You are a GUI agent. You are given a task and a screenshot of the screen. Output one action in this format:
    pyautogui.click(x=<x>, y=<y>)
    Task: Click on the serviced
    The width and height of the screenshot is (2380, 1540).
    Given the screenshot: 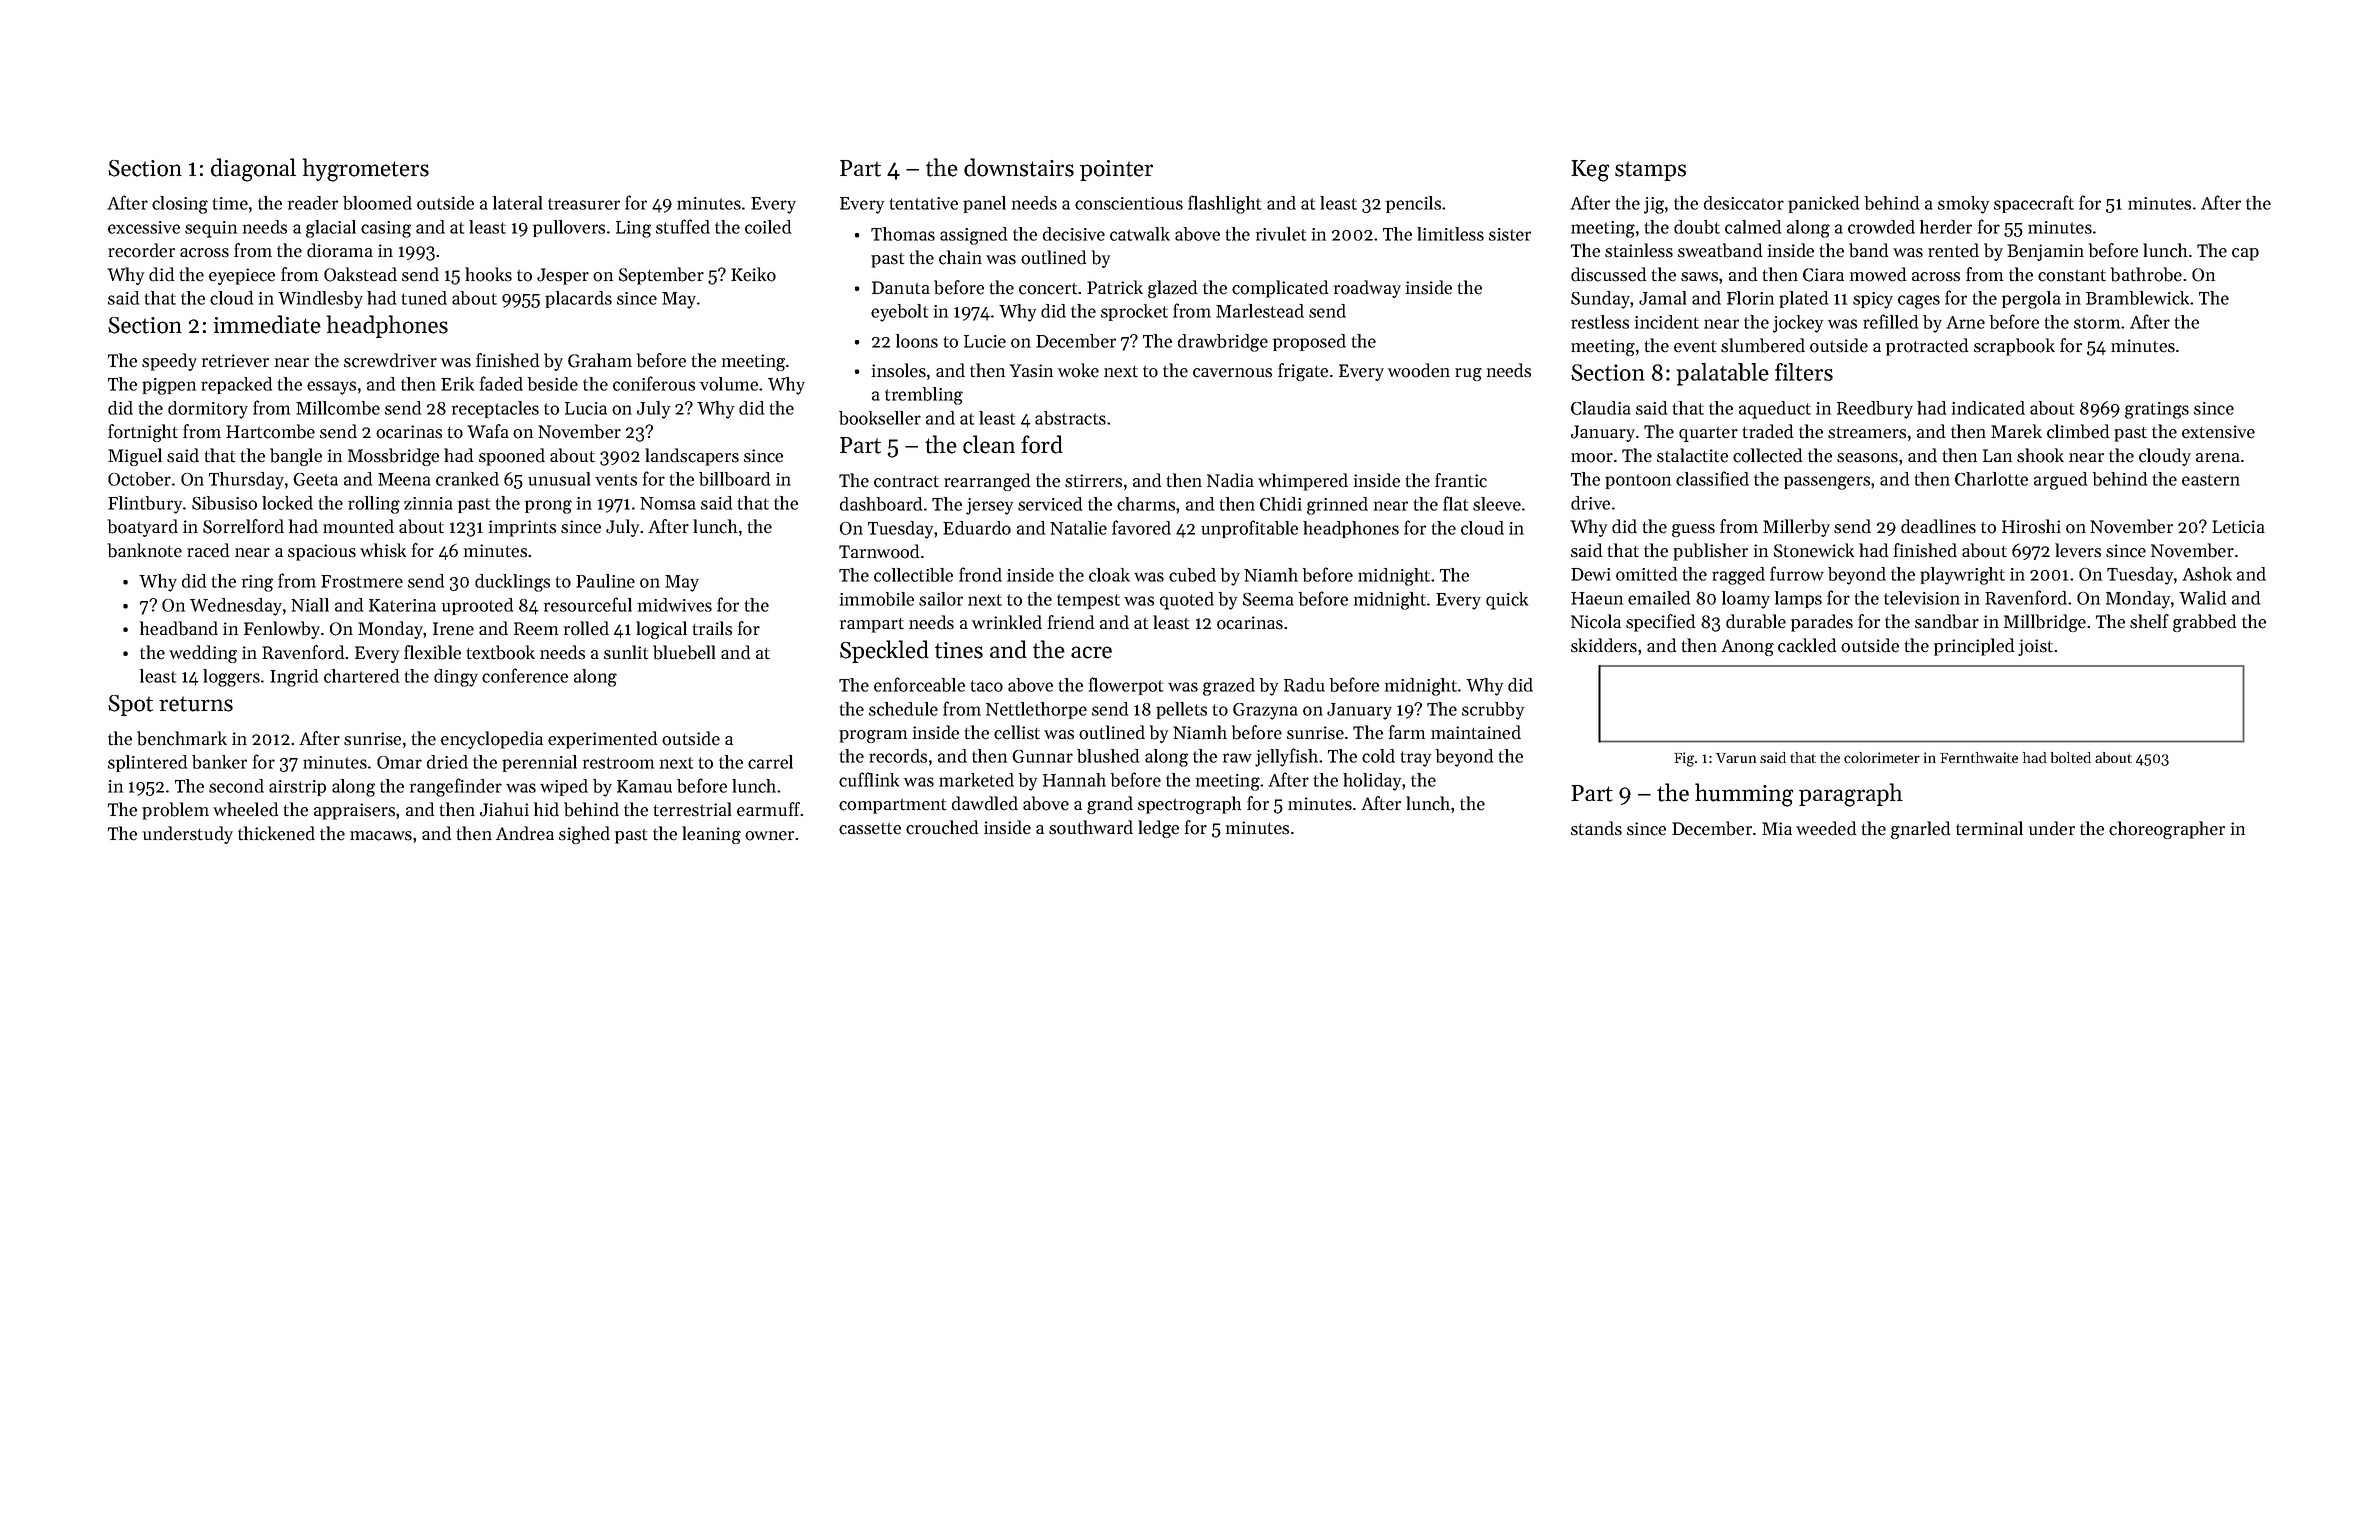 What is the action you would take?
    pyautogui.click(x=1050, y=504)
